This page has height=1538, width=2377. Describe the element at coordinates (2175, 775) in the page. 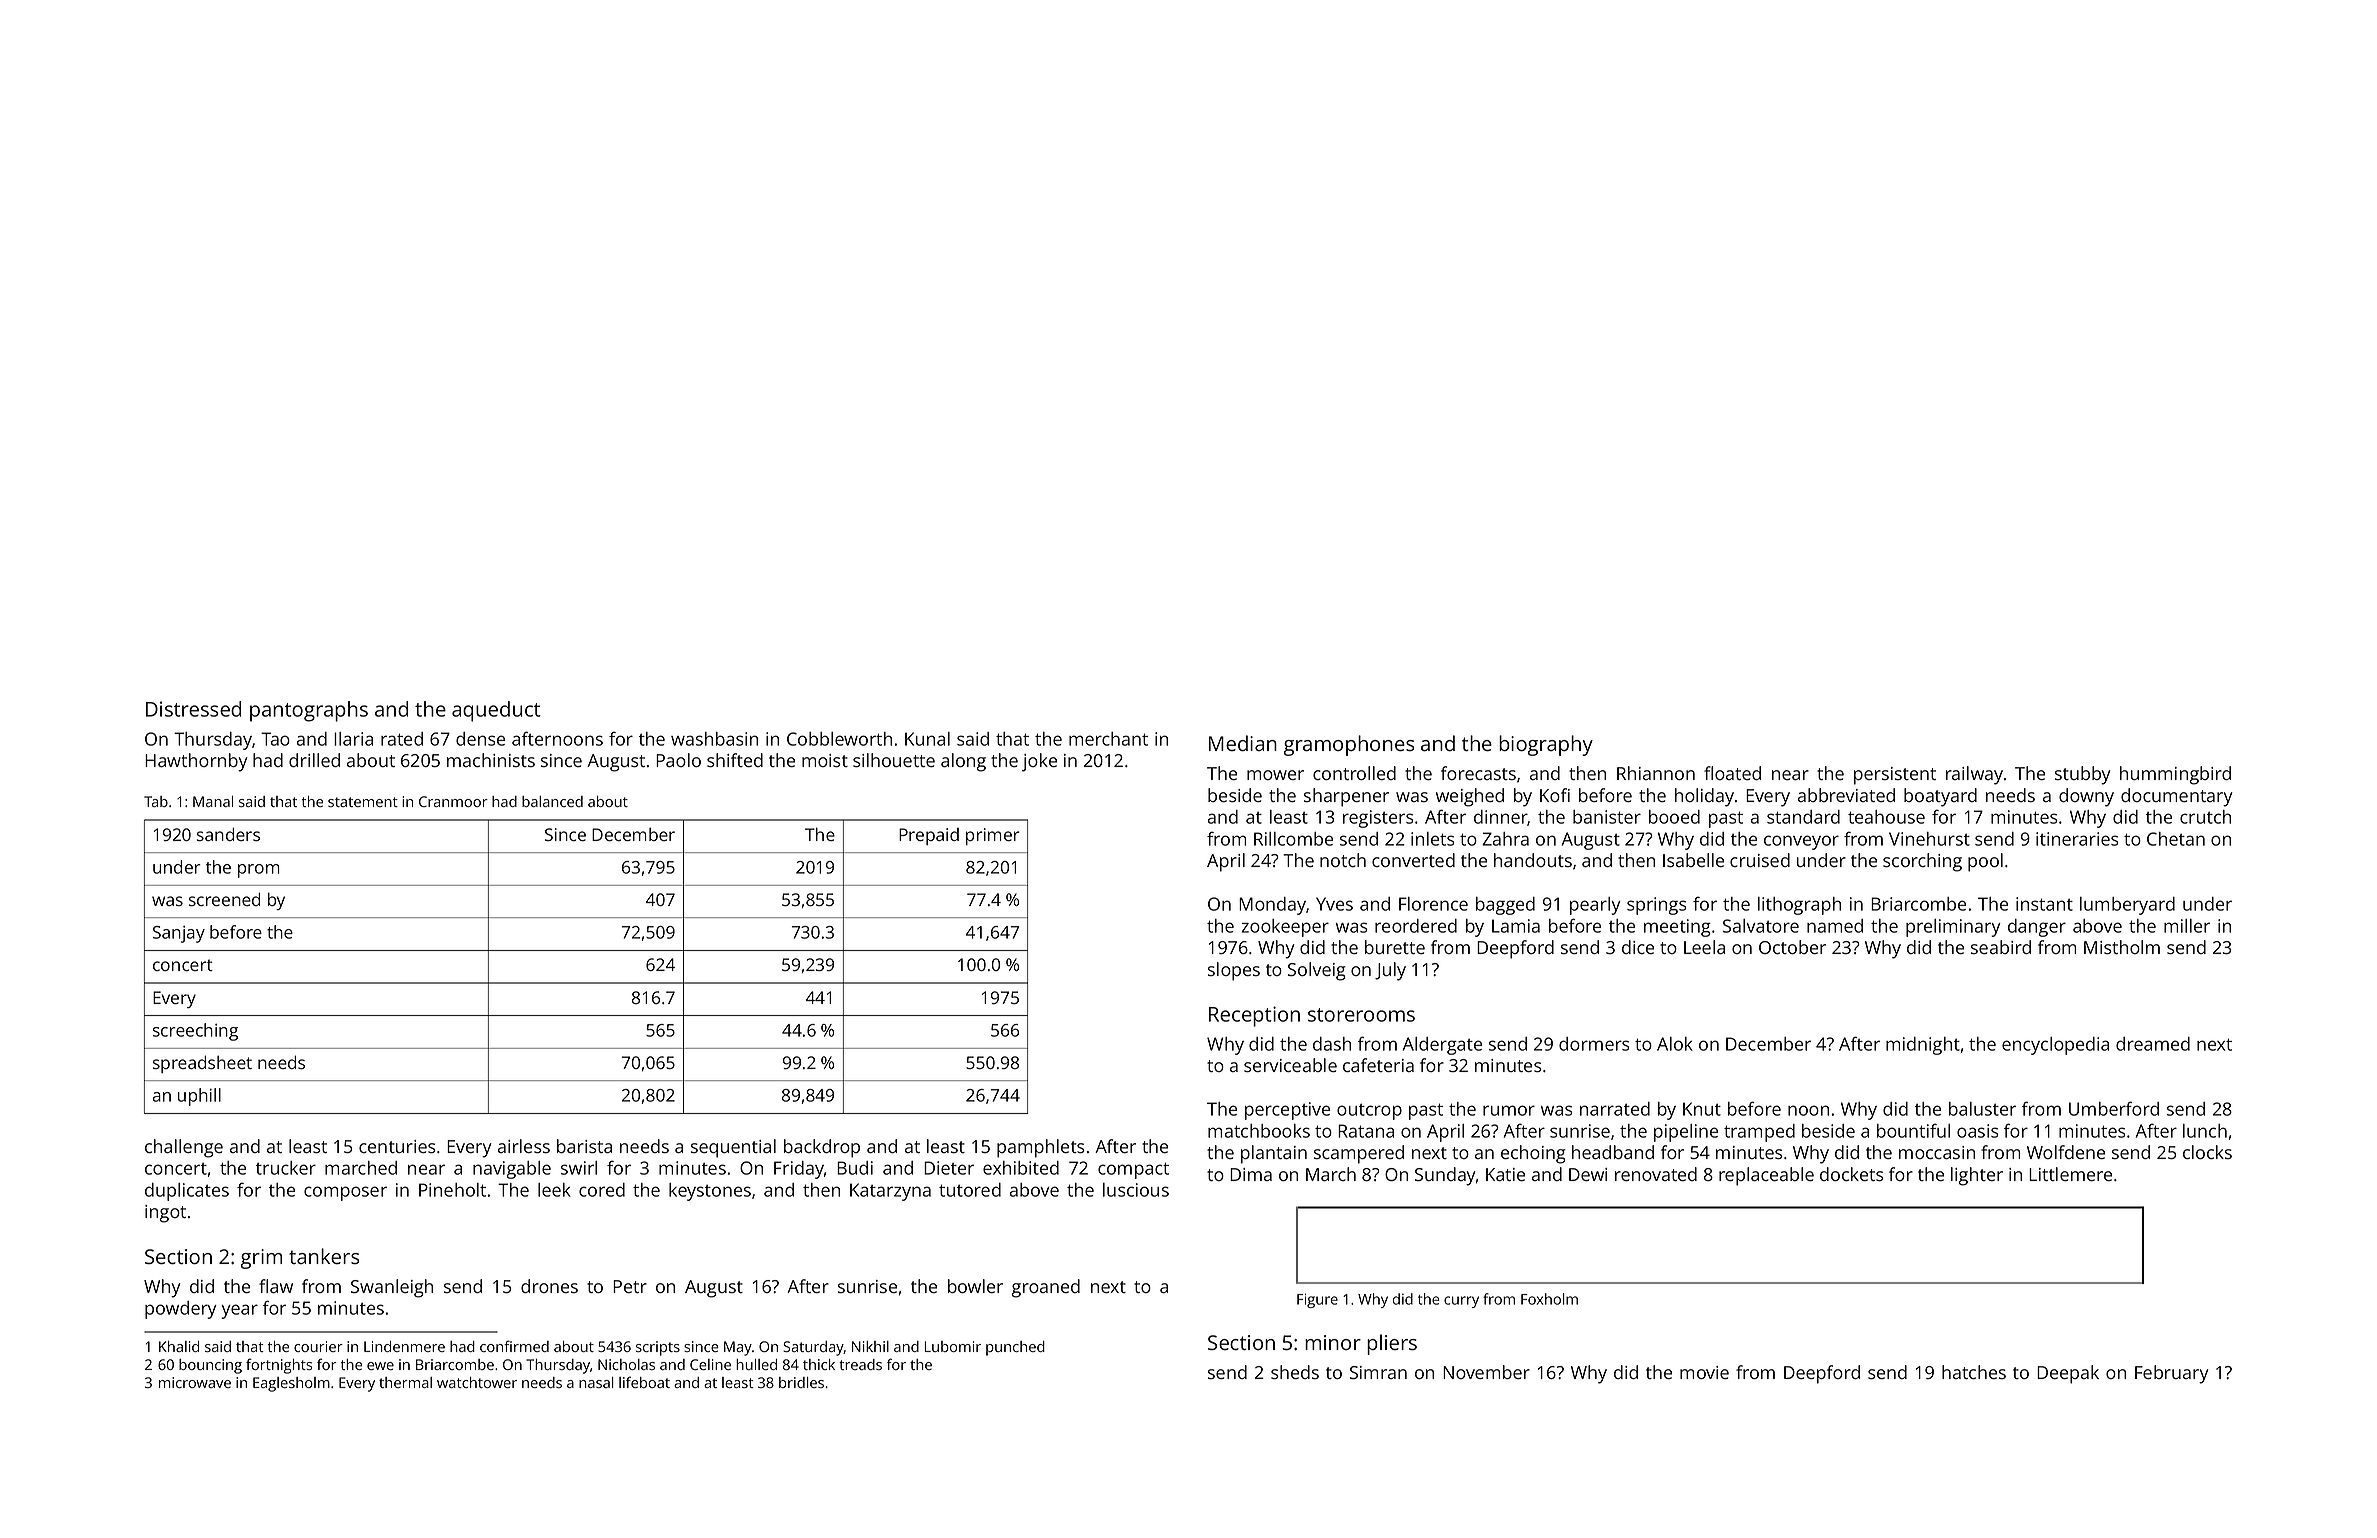

I see `hummingbird` at that location.
